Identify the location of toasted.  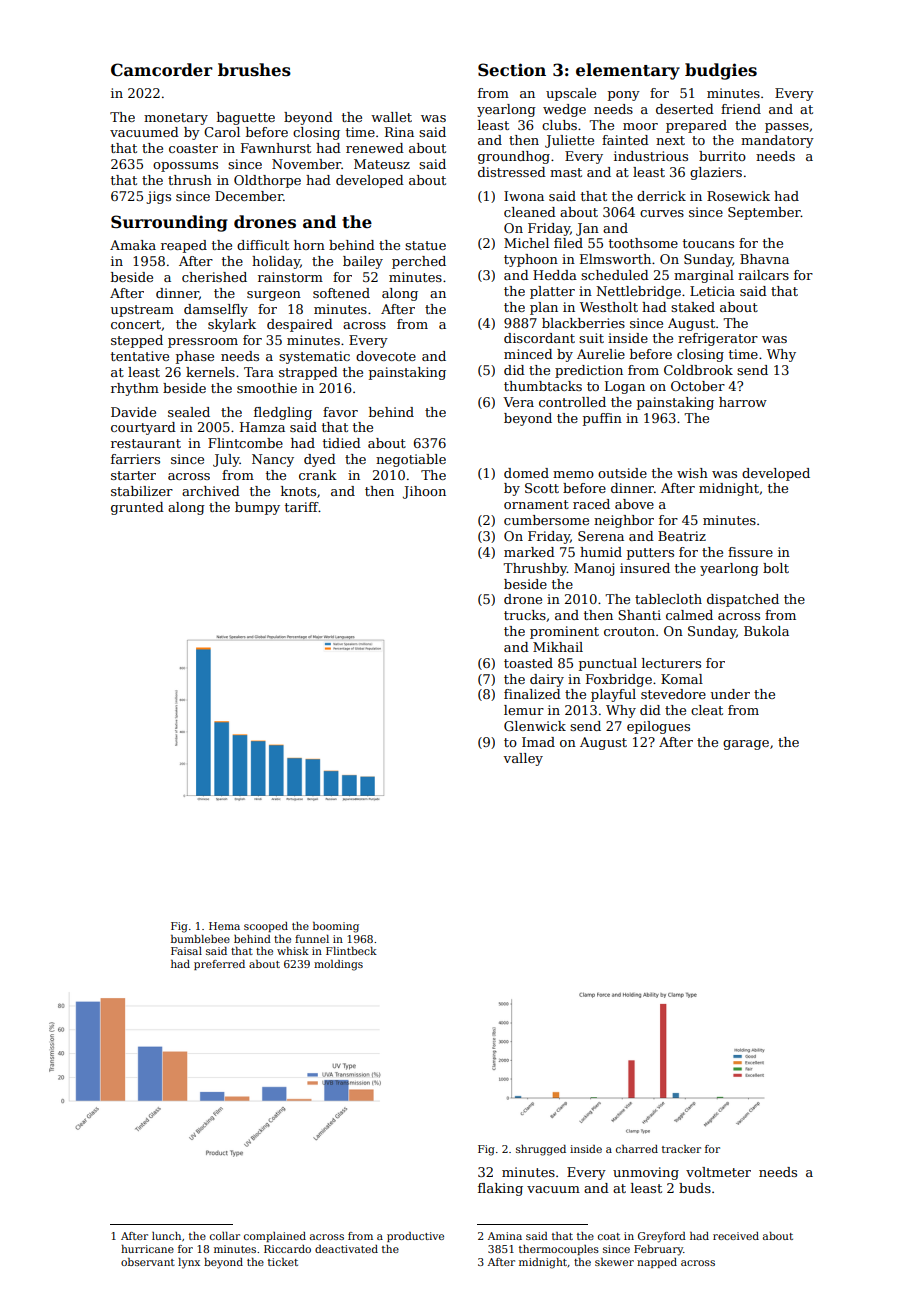
(528, 663).
